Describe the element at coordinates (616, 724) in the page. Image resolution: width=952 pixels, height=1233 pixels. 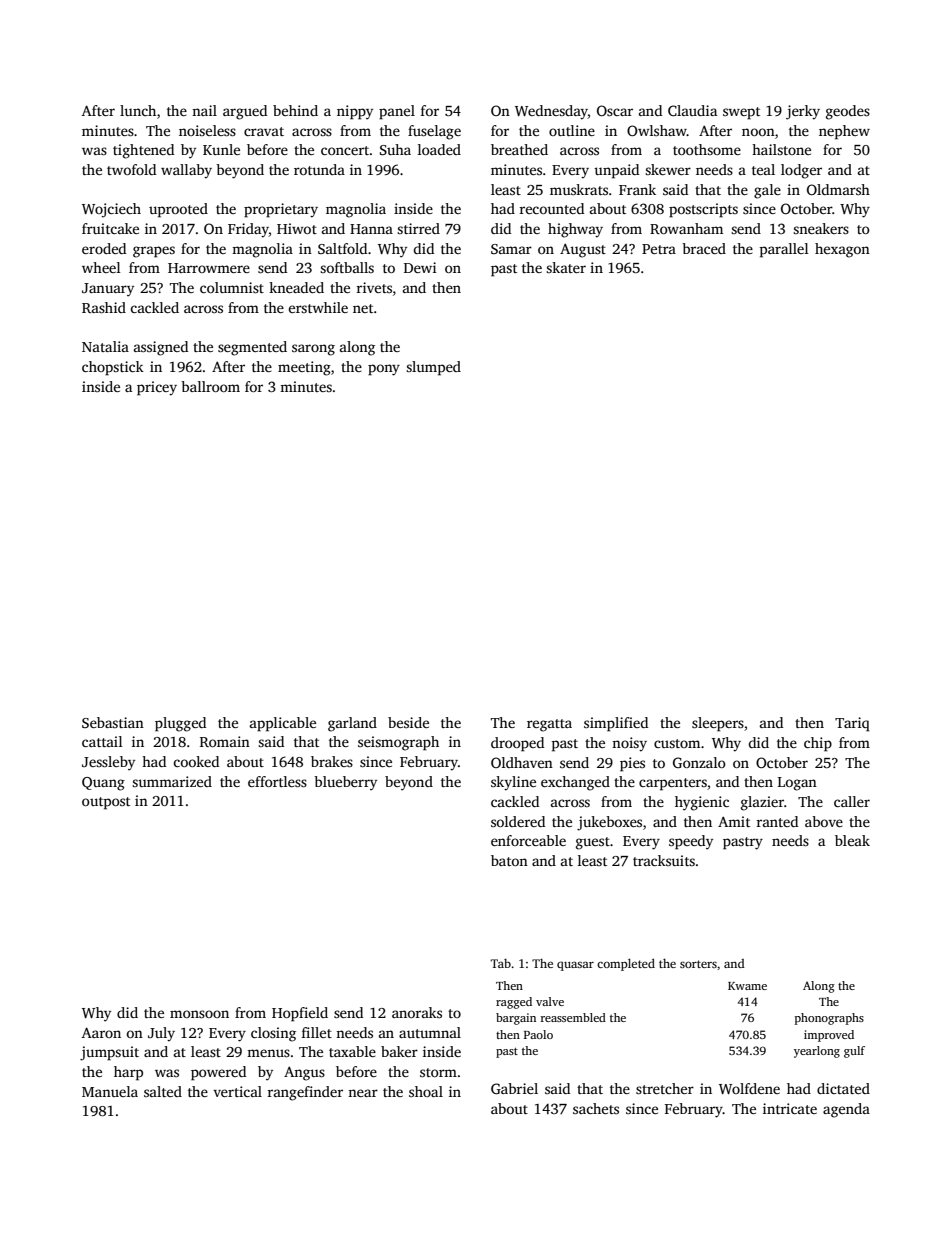
I see `simplified` at that location.
